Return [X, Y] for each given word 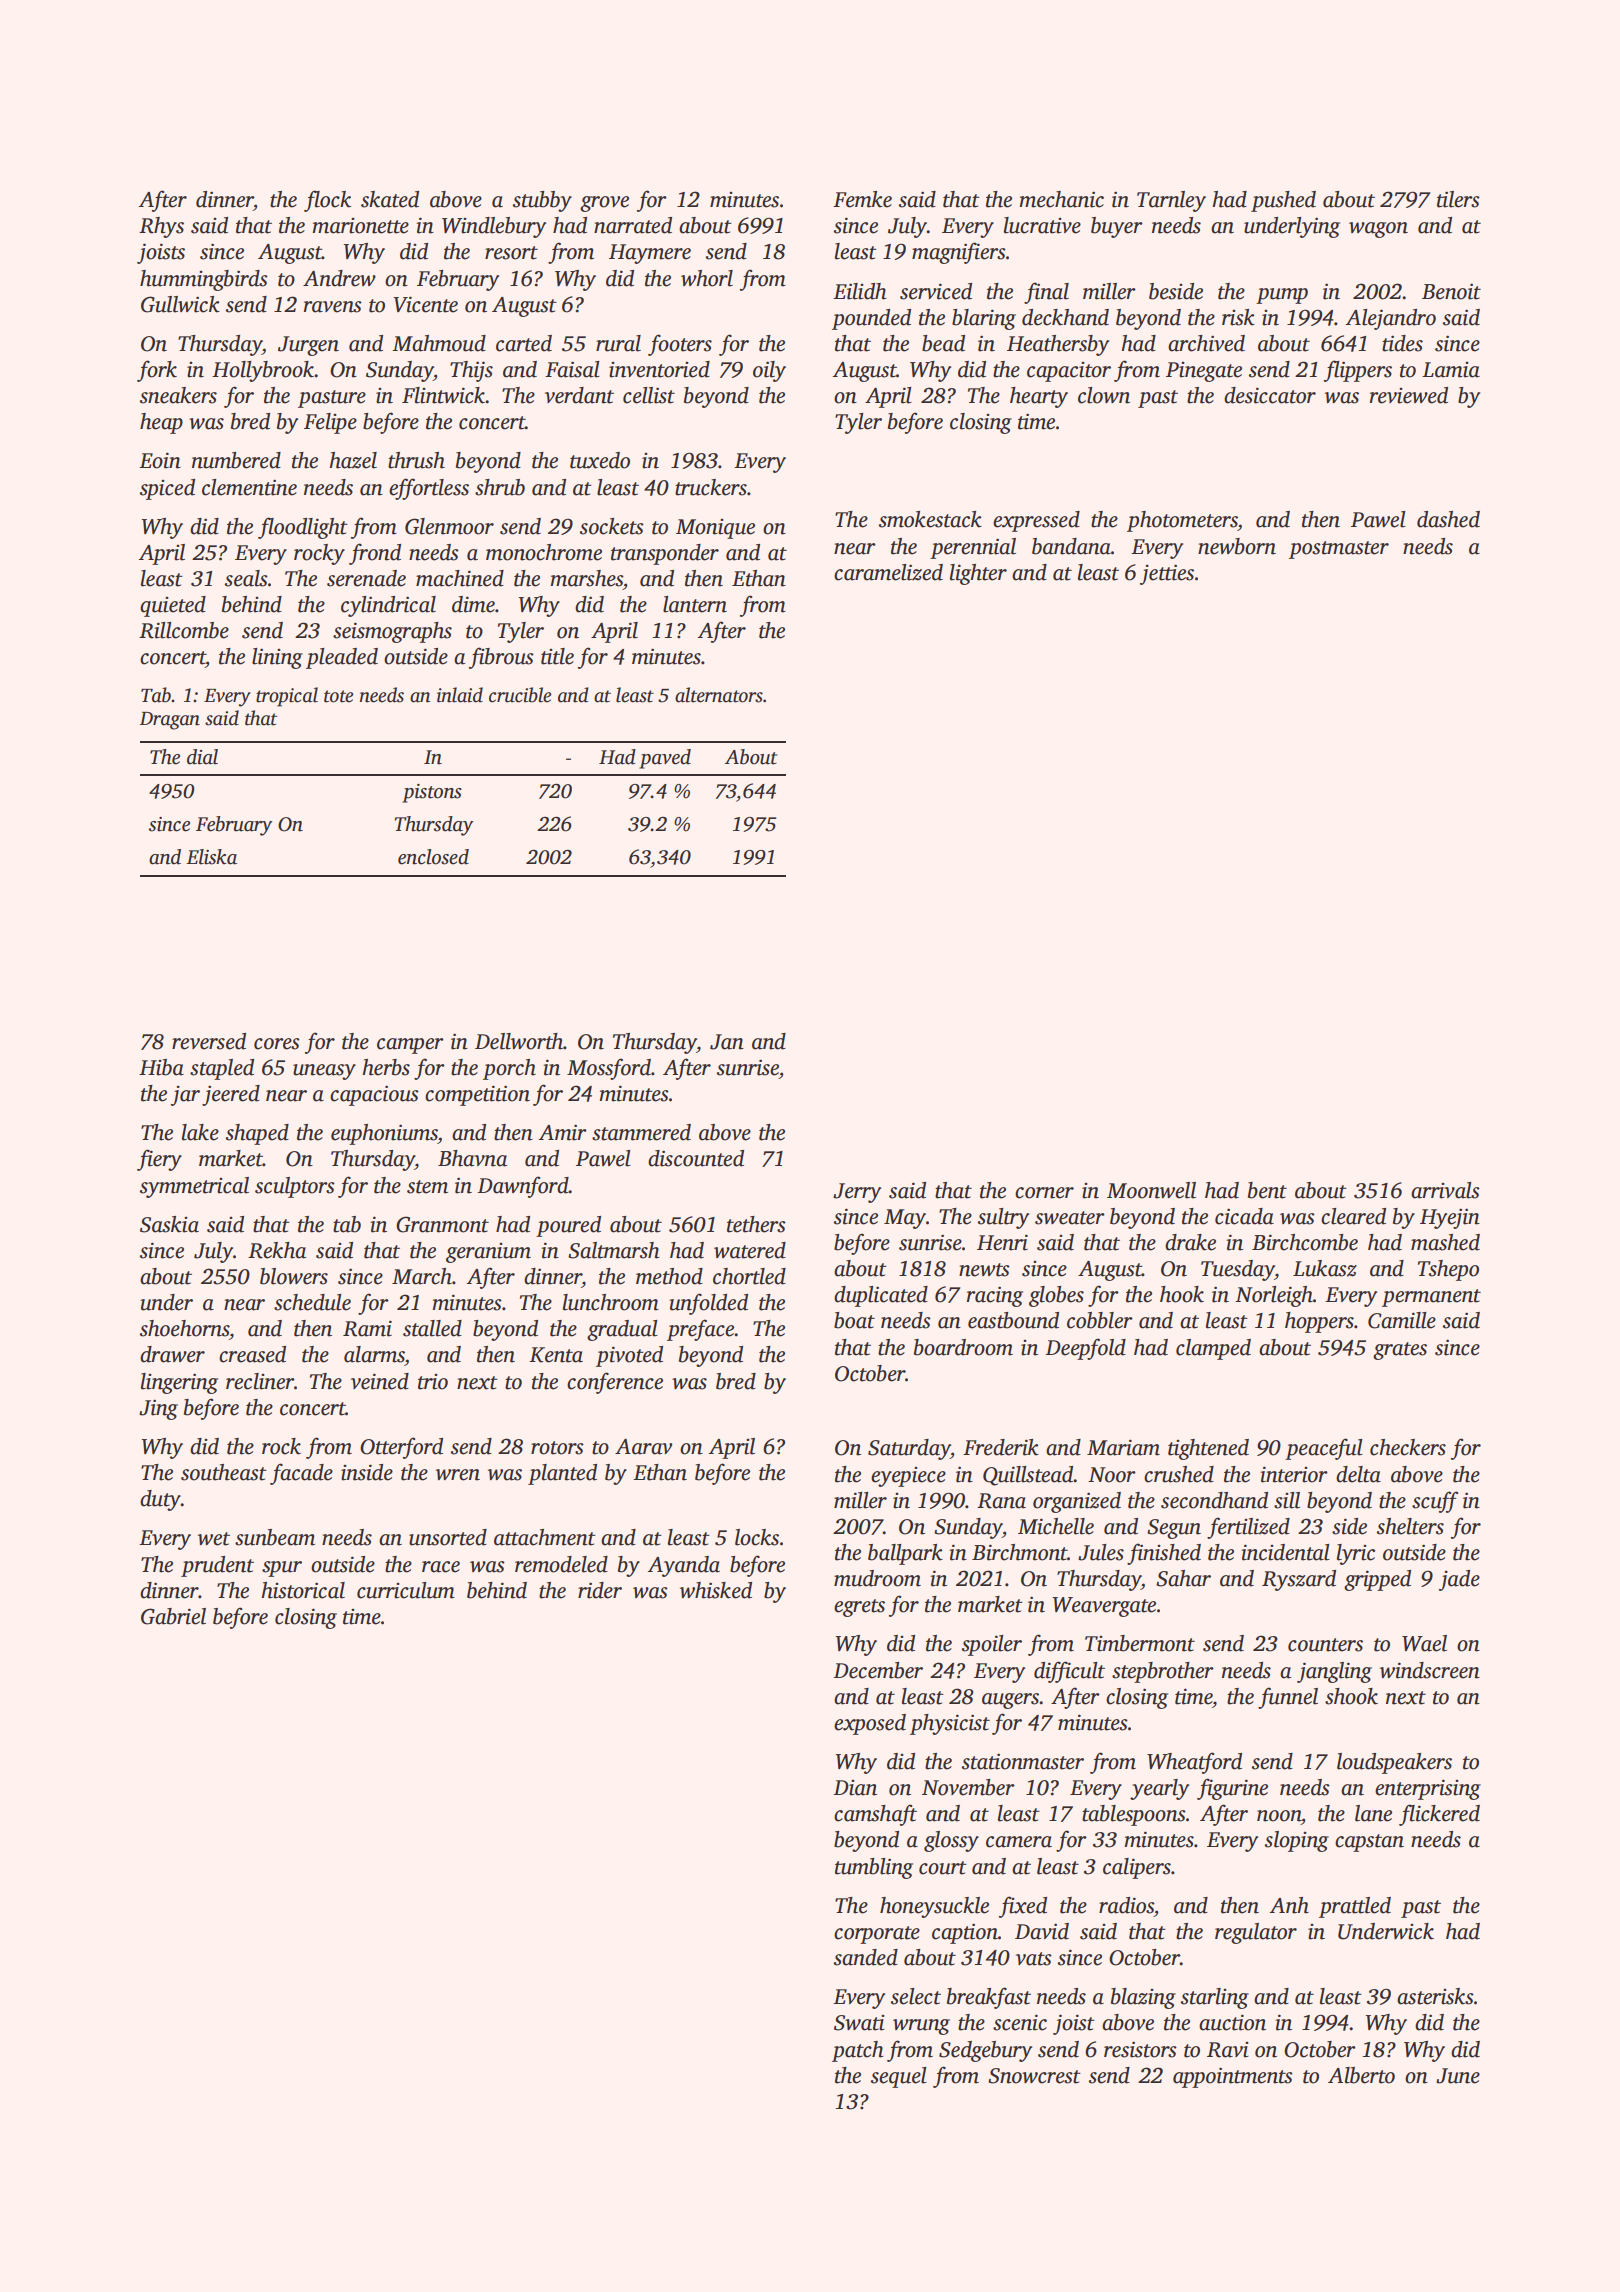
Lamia [1451, 370]
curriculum [406, 1590]
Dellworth [519, 1041]
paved [665, 759]
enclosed [433, 857]
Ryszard [1299, 1580]
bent [1267, 1190]
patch [858, 2051]
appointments [1233, 2077]
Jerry [857, 1193]
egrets [859, 1608]
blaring [984, 319]
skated [390, 199]
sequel [899, 2077]
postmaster [1339, 550]
